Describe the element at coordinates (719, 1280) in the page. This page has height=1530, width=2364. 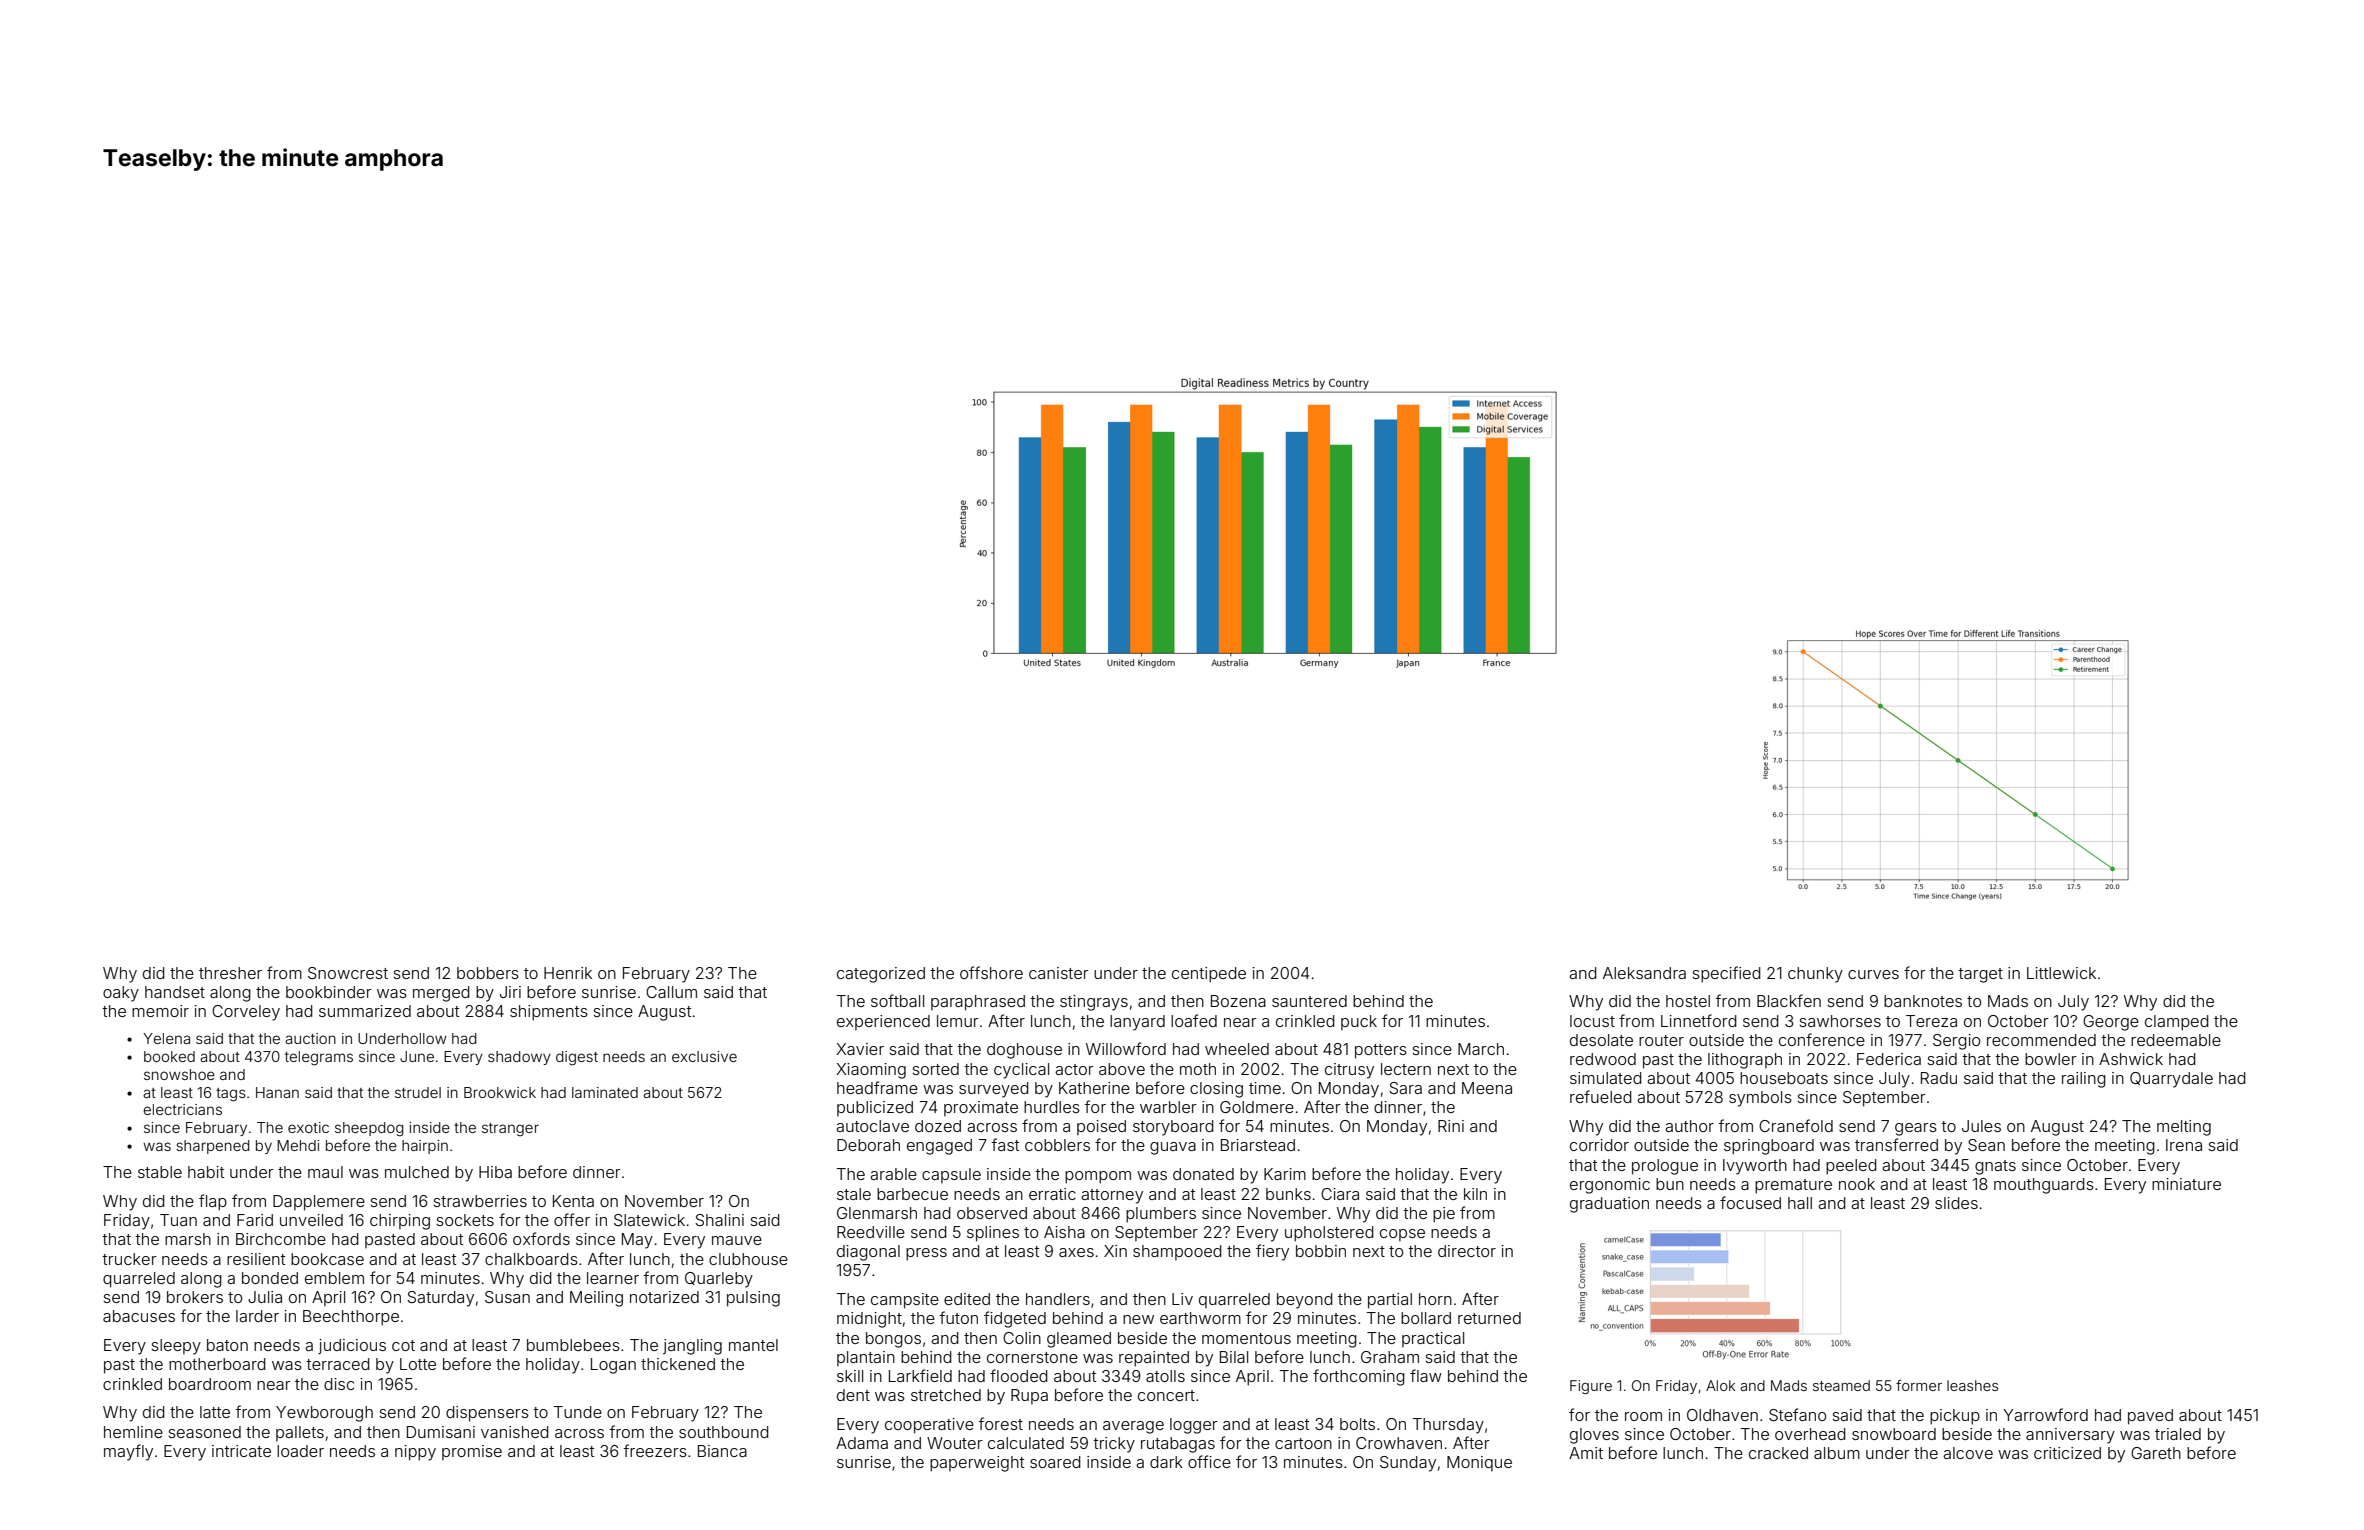
I see `Quarleby` at that location.
